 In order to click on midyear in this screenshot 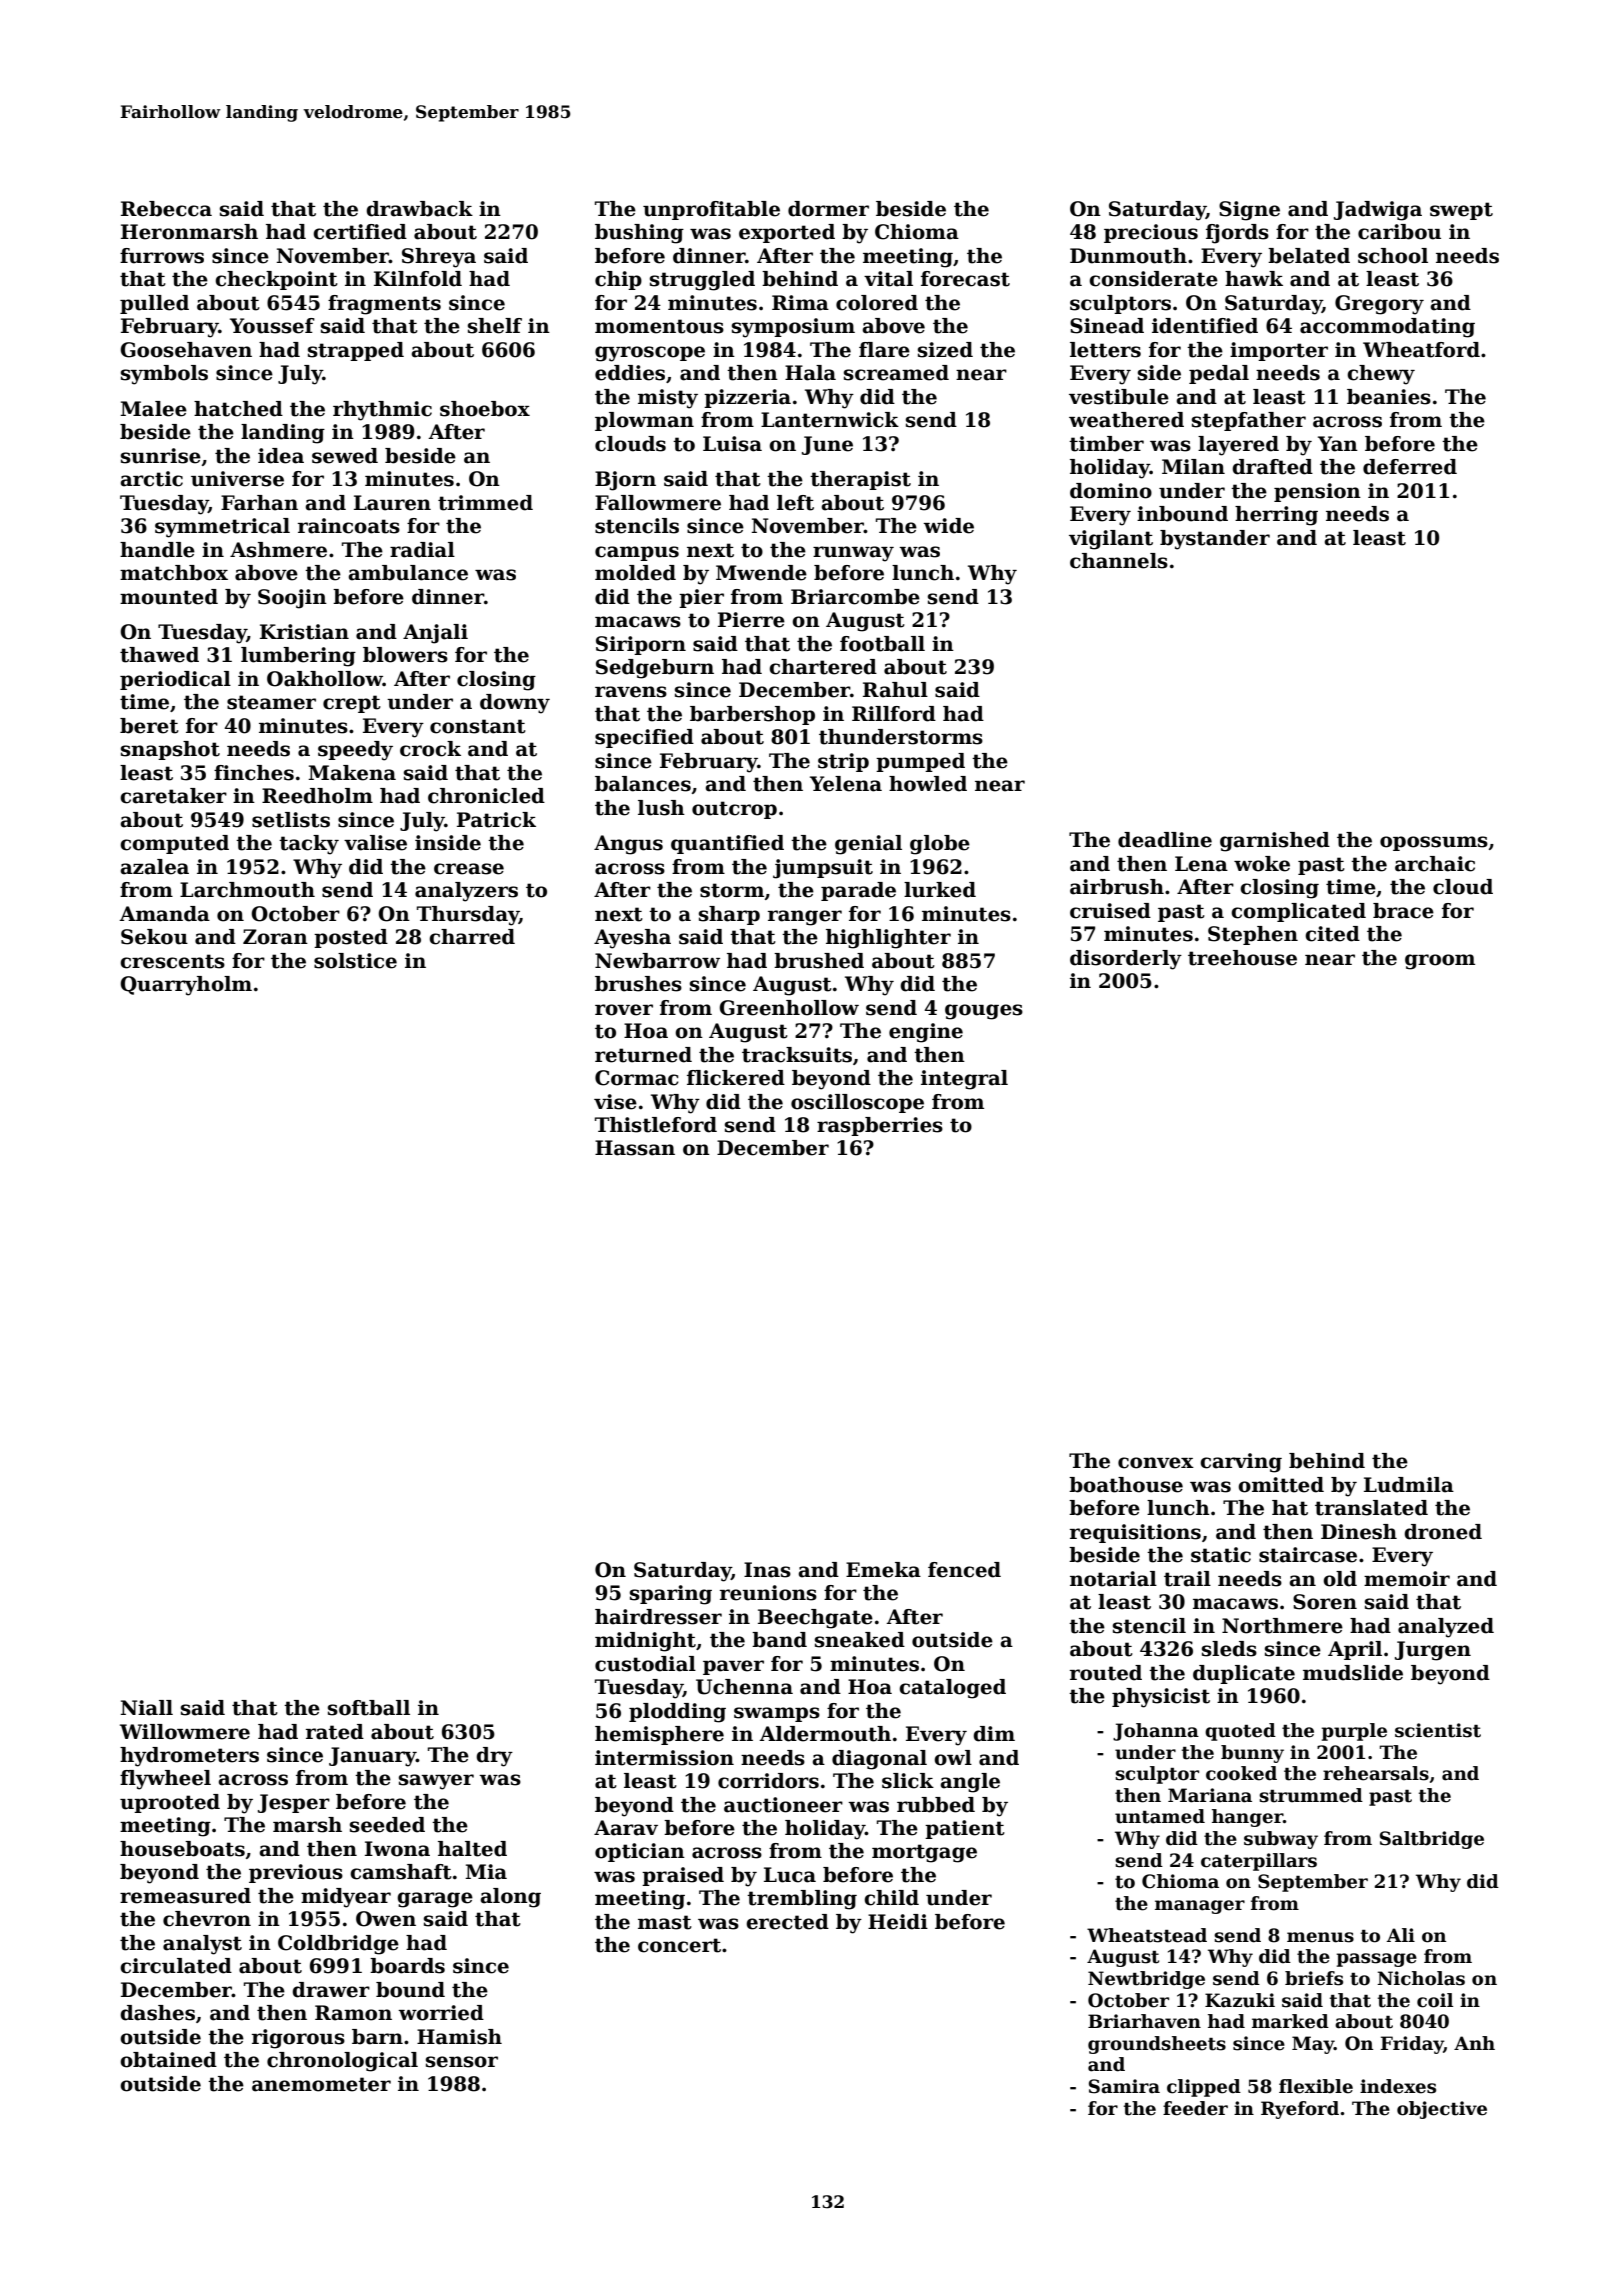, I will do `click(346, 1898)`.
